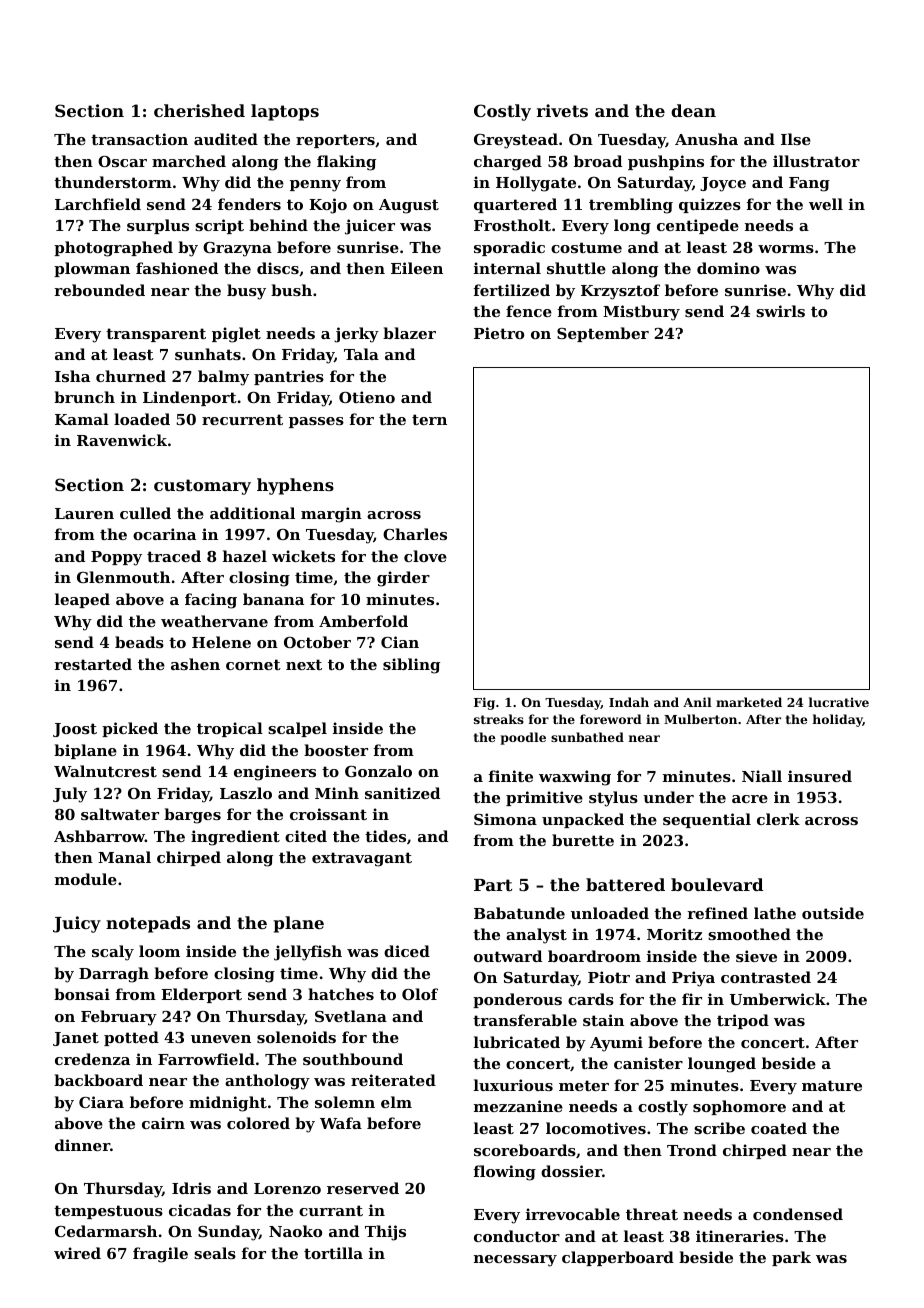  What do you see at coordinates (86, 879) in the screenshot?
I see `module` at bounding box center [86, 879].
